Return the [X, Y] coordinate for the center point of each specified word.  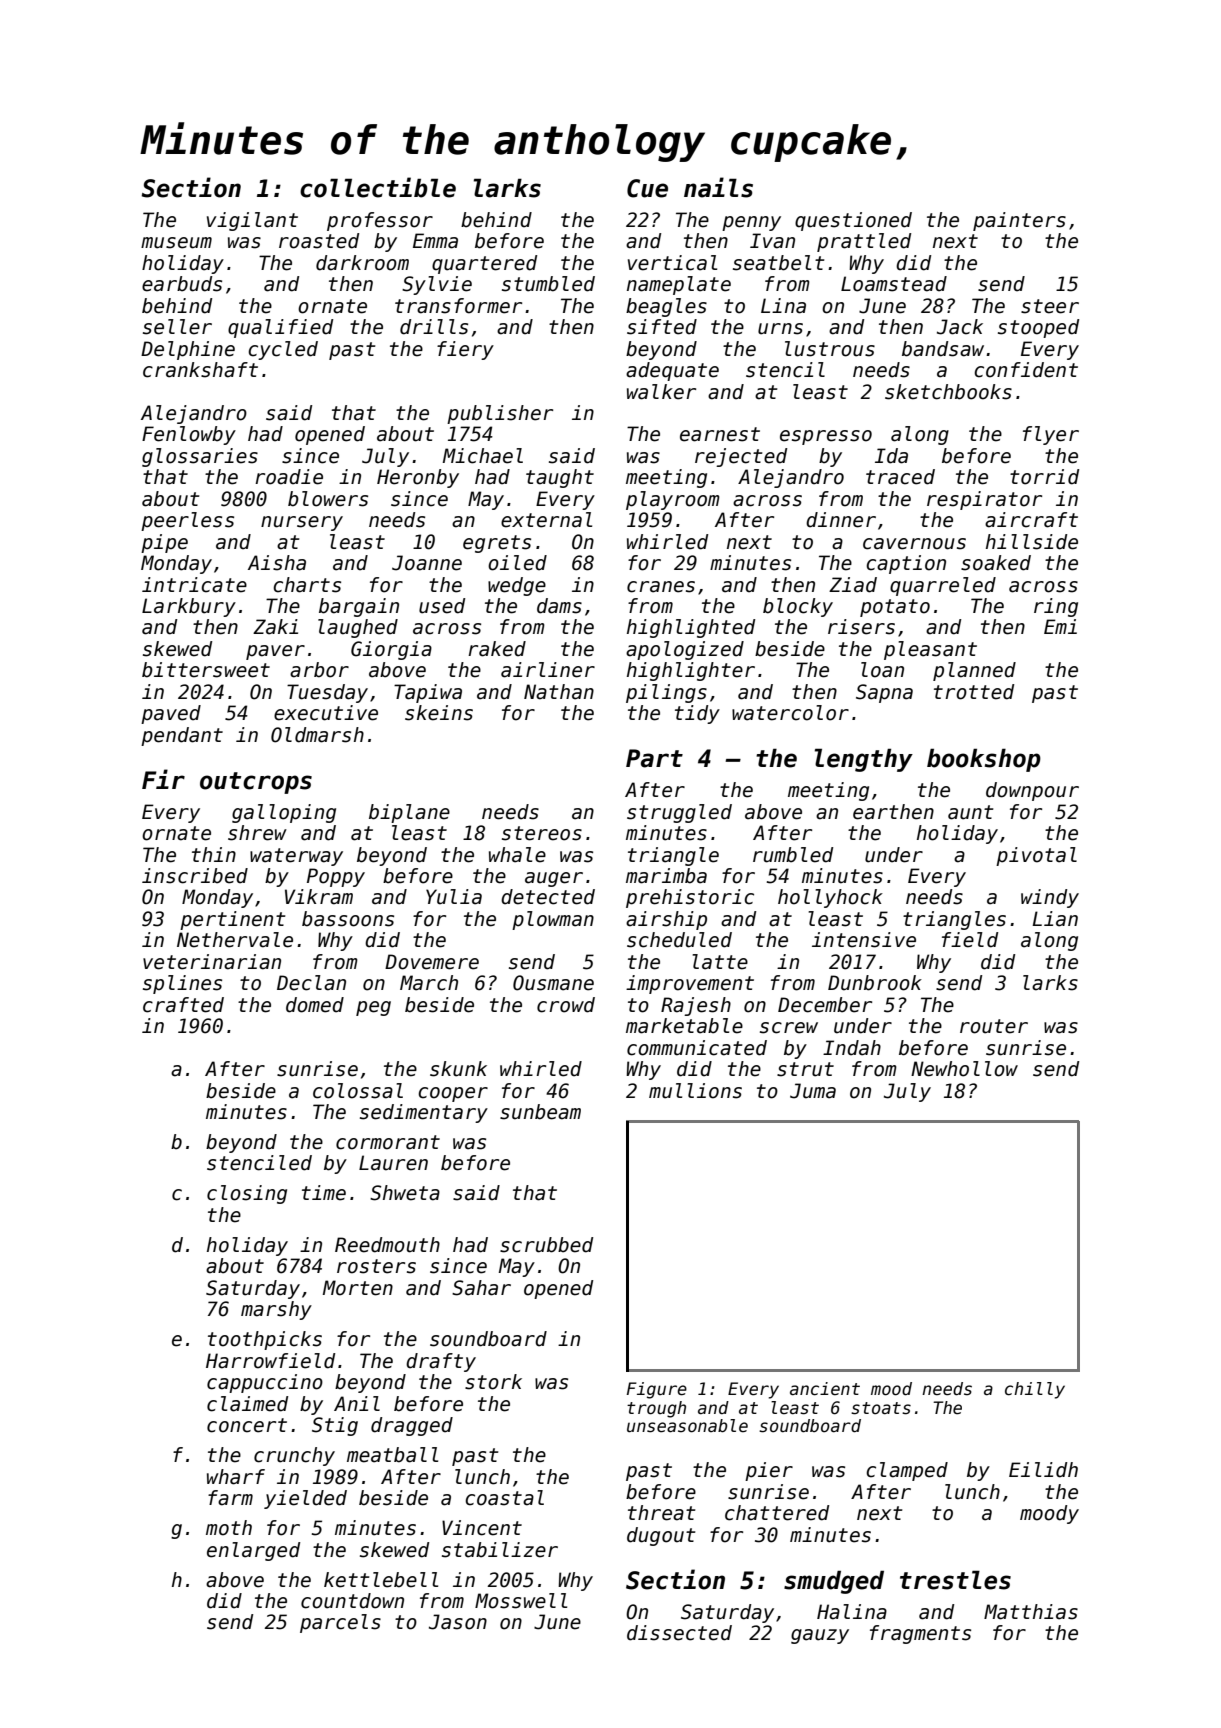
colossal [358, 1091]
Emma [435, 241]
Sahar [481, 1288]
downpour [1032, 791]
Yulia [454, 897]
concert [247, 1425]
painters [1019, 221]
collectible [378, 187]
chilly [1035, 1390]
